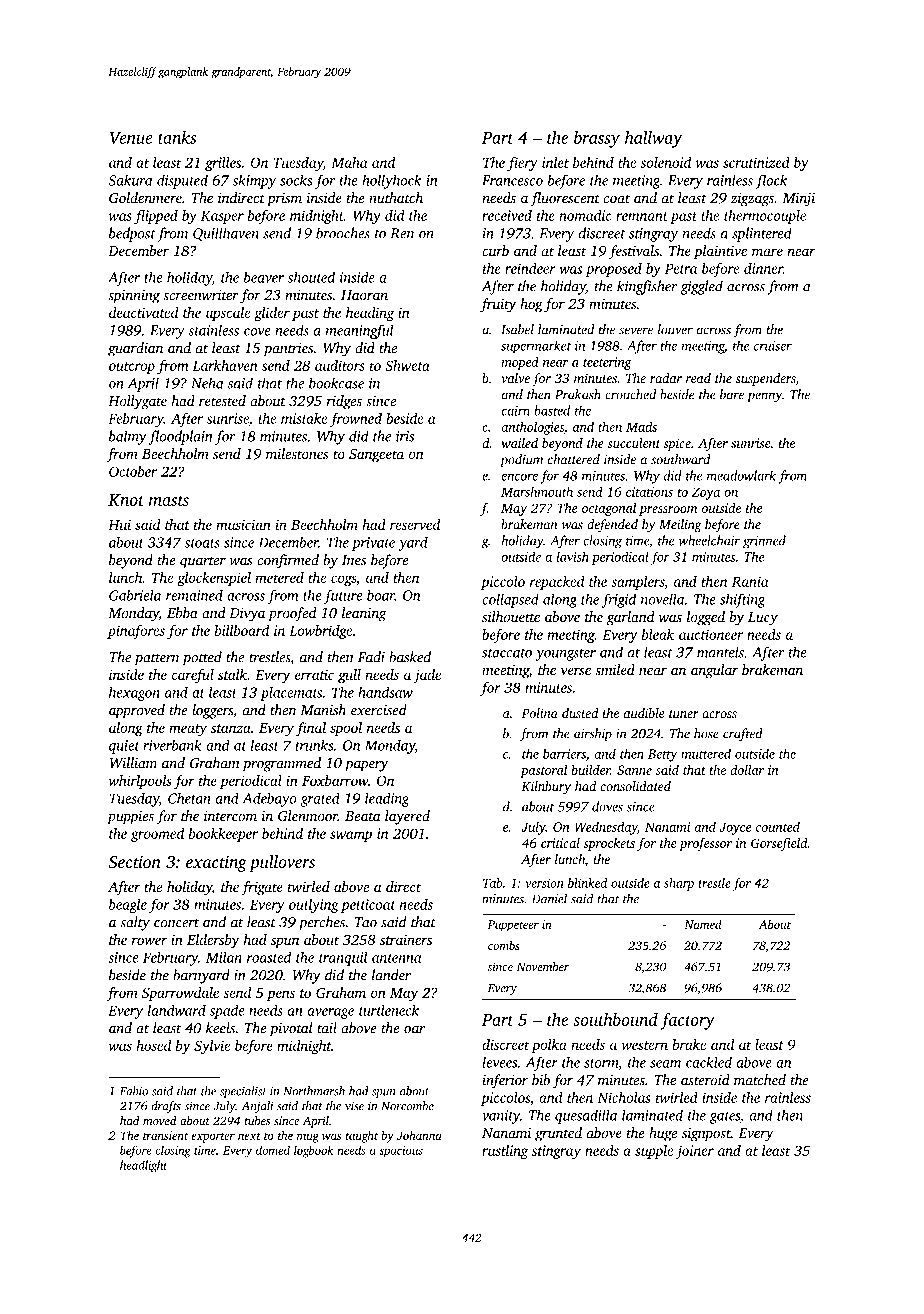 The height and width of the document is (1314, 924). What do you see at coordinates (243, 524) in the document?
I see `musician` at bounding box center [243, 524].
